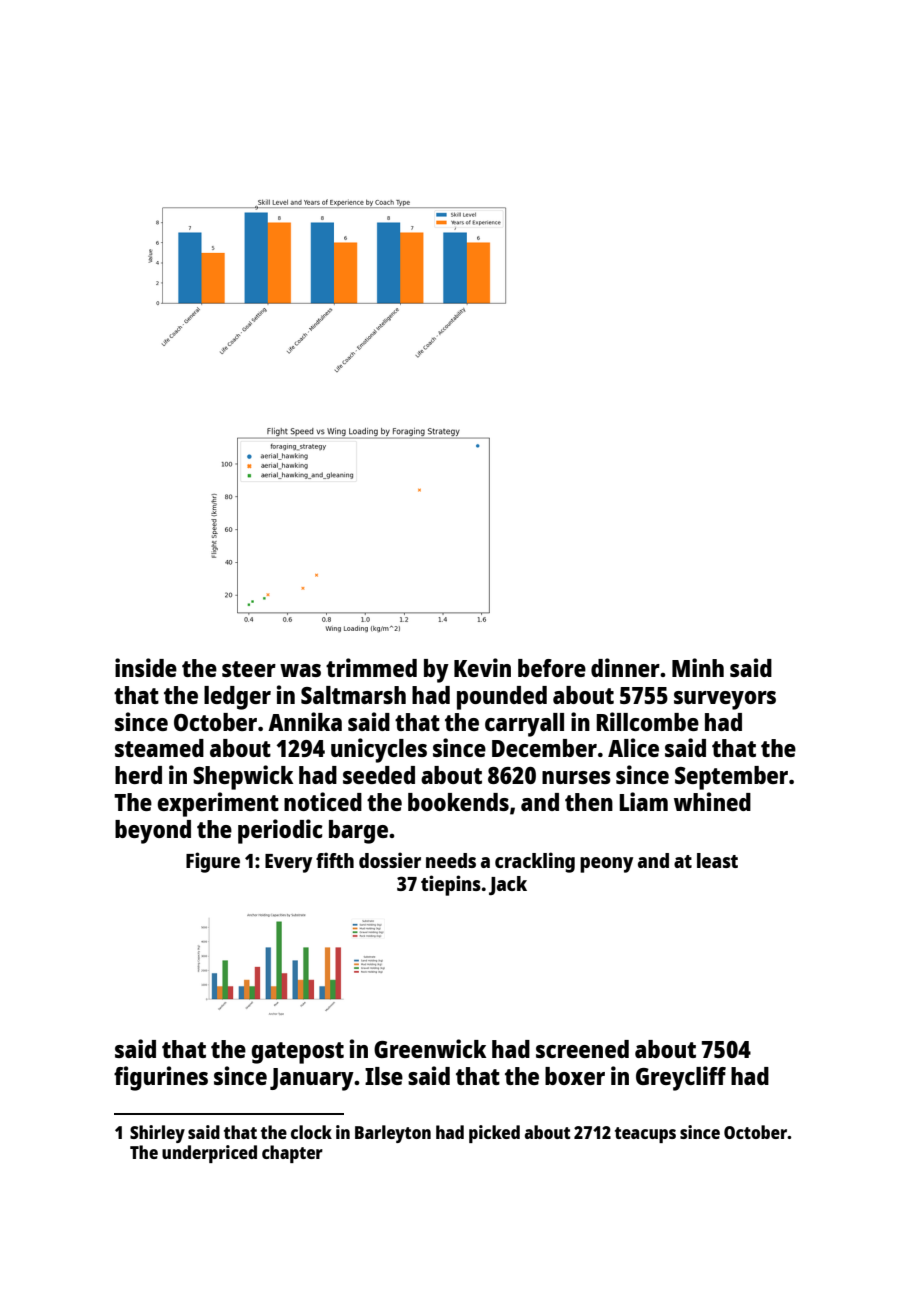  What do you see at coordinates (371, 667) in the screenshot?
I see `trimmed` at bounding box center [371, 667].
